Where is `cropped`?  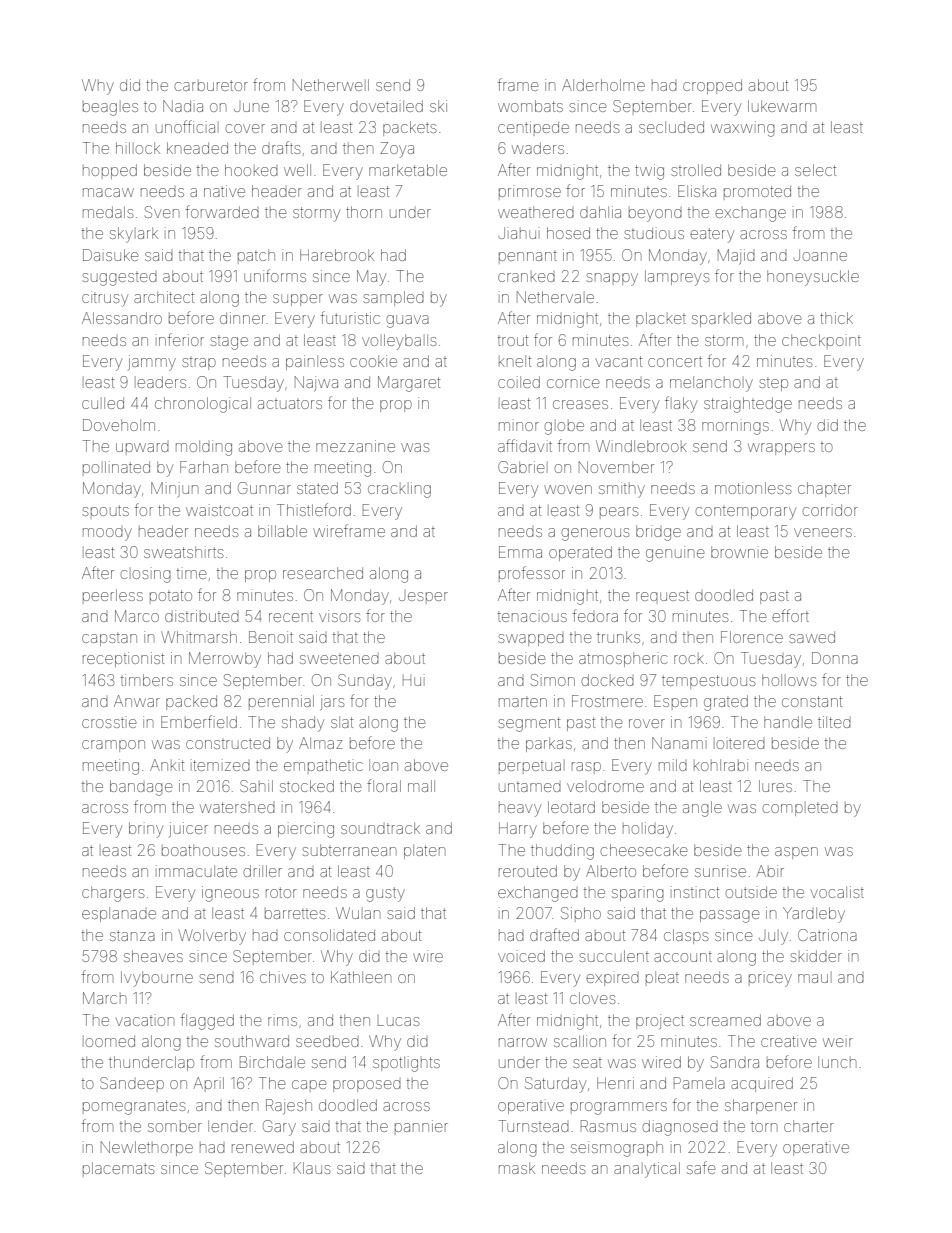
cropped is located at coordinates (712, 86).
